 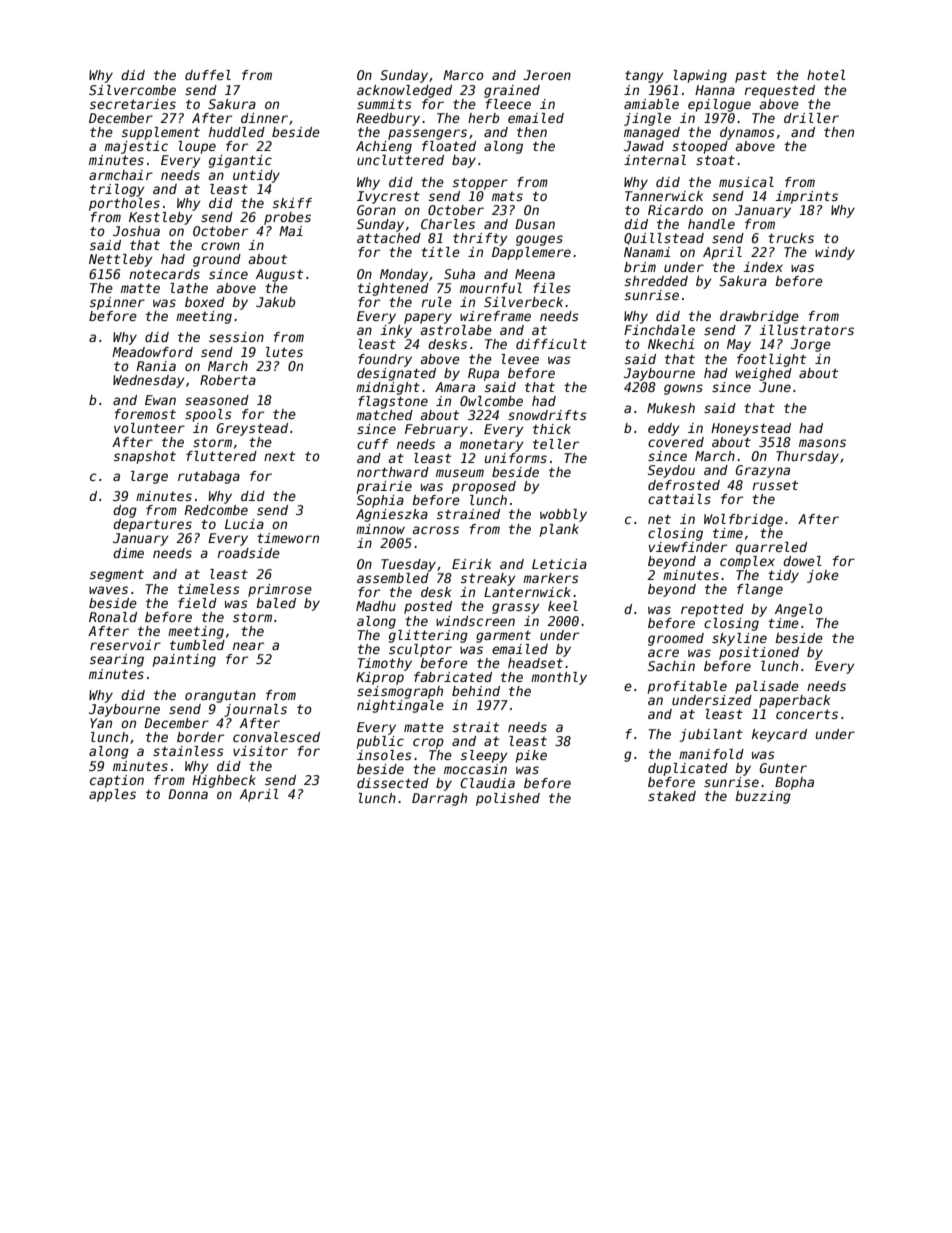 What do you see at coordinates (763, 797) in the screenshot?
I see `buzzing` at bounding box center [763, 797].
